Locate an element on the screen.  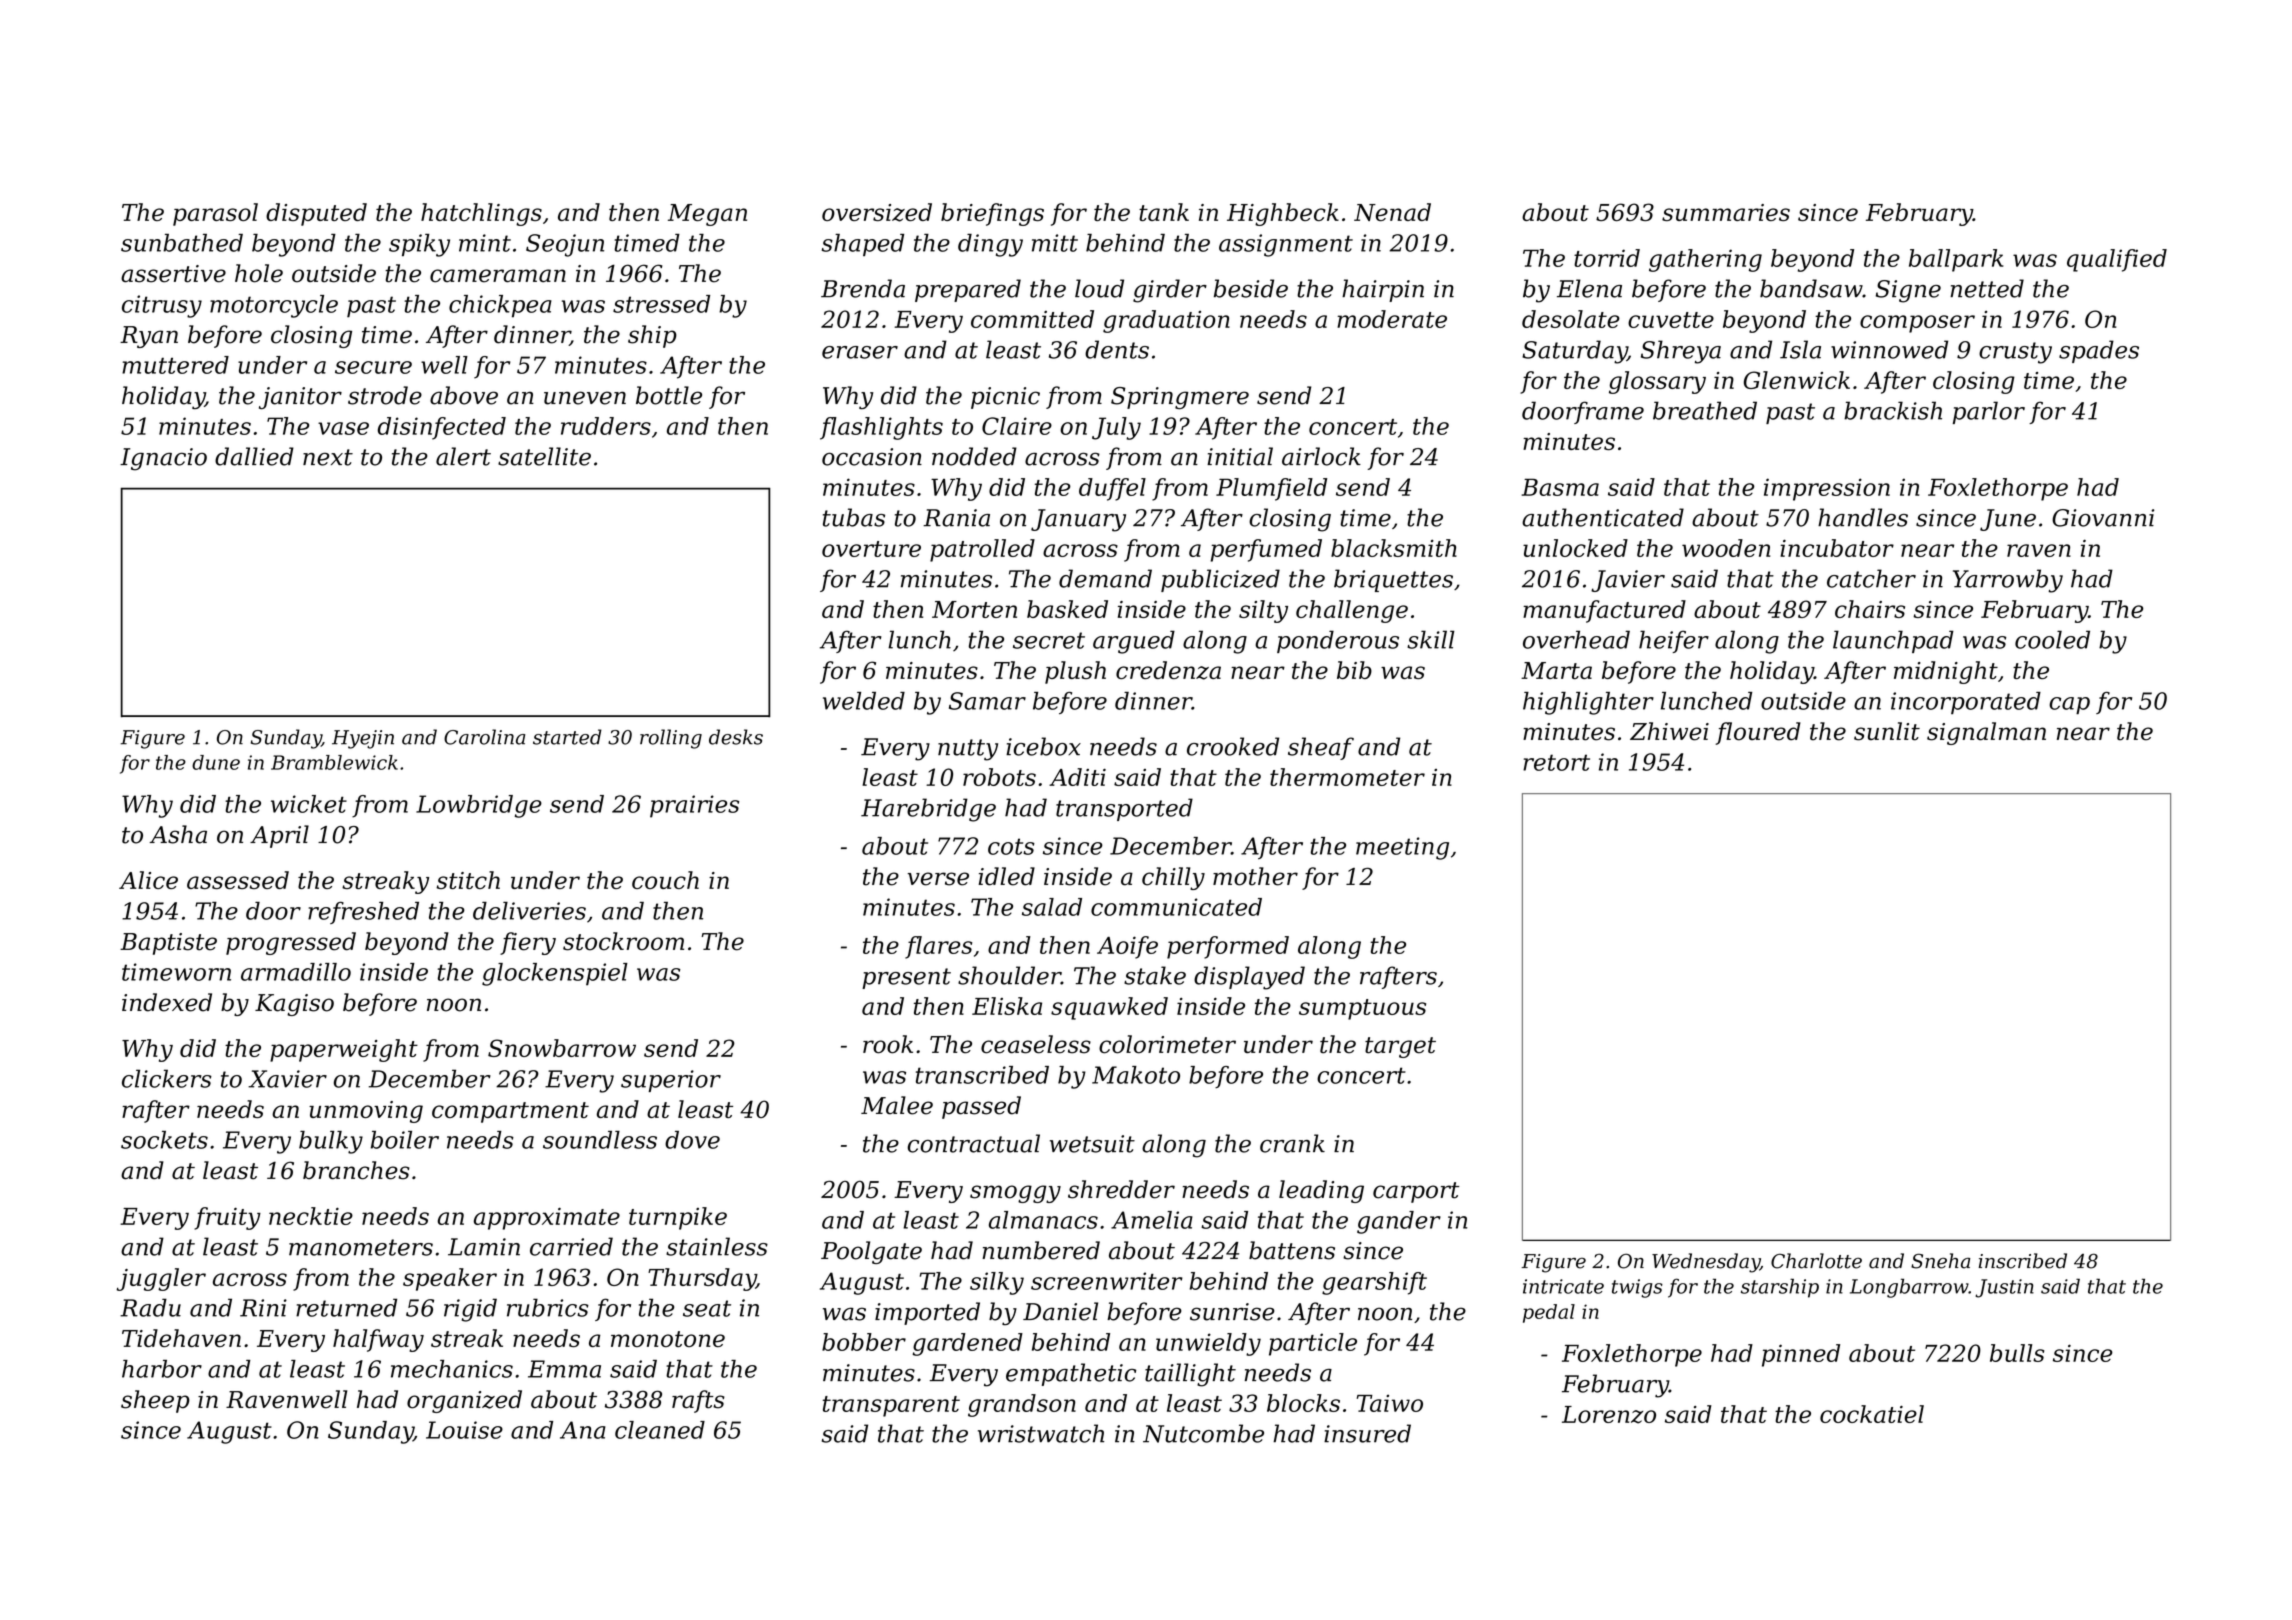
Ryan is located at coordinates (149, 337).
